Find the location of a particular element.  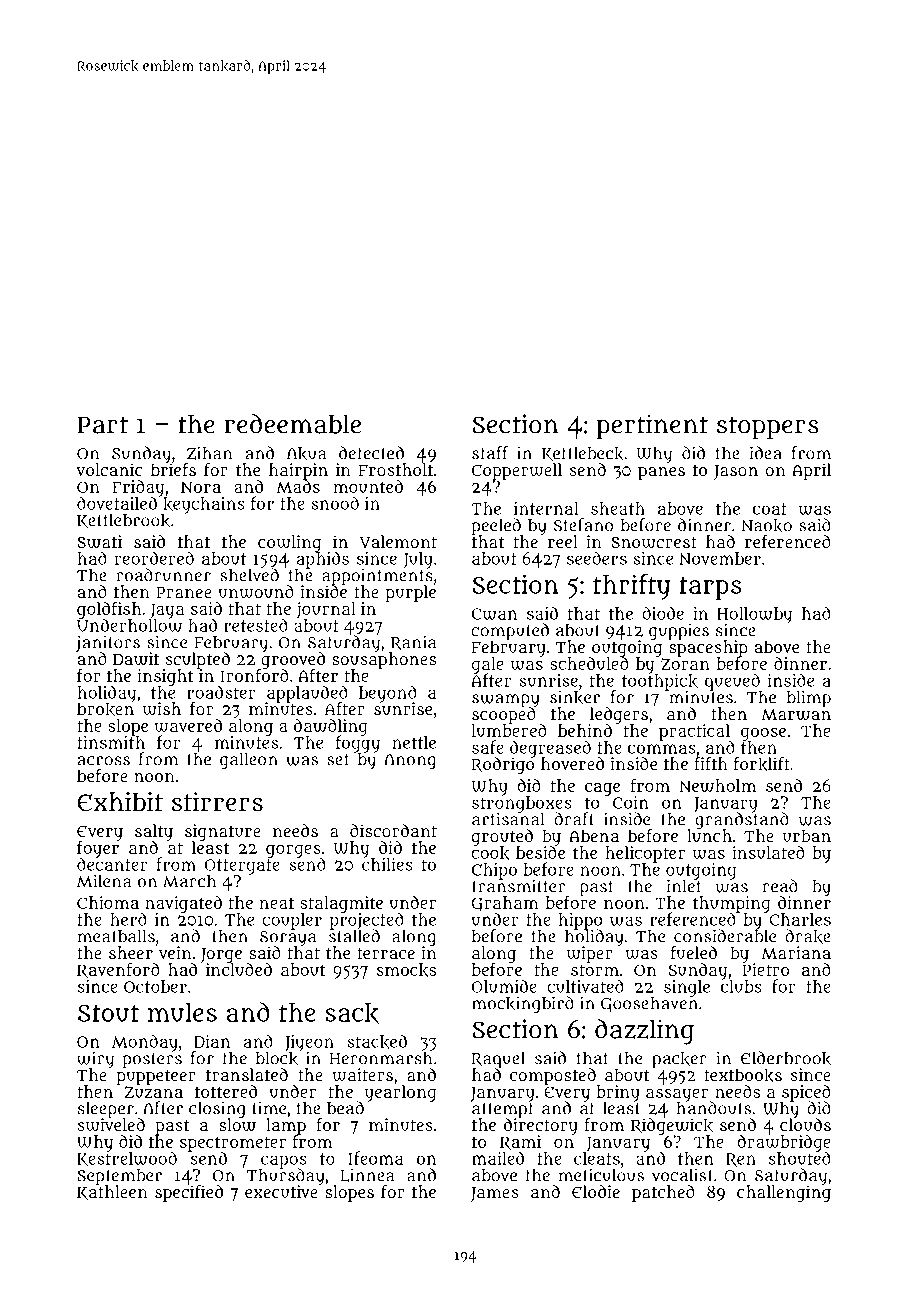

scooped is located at coordinates (504, 715).
